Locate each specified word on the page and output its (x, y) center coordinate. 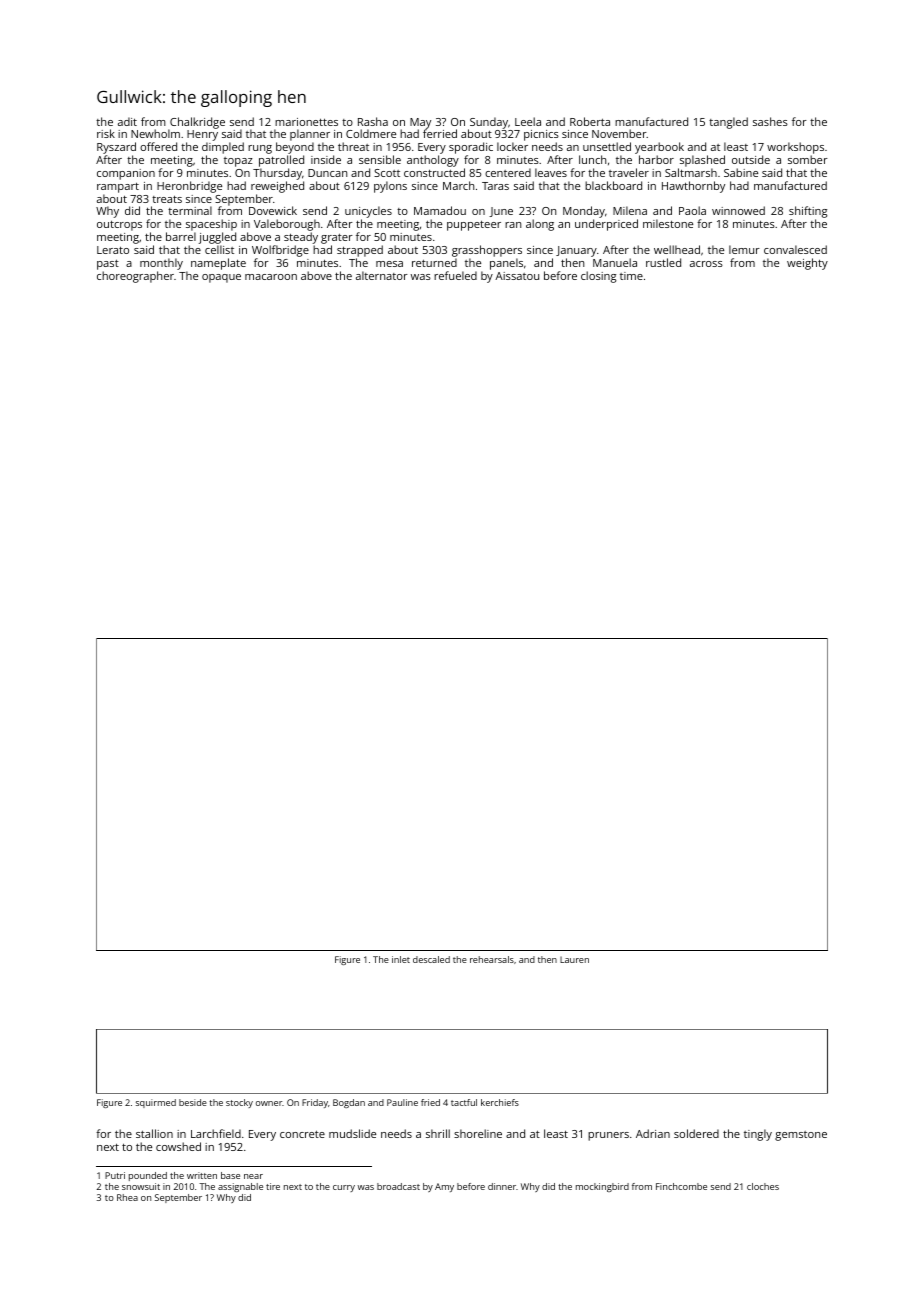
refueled (455, 275)
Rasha (373, 121)
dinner (502, 1186)
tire (273, 1186)
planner (310, 135)
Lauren (574, 960)
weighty (807, 264)
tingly (758, 1135)
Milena (630, 210)
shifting (808, 212)
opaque (221, 278)
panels (506, 264)
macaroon (271, 277)
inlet (401, 959)
